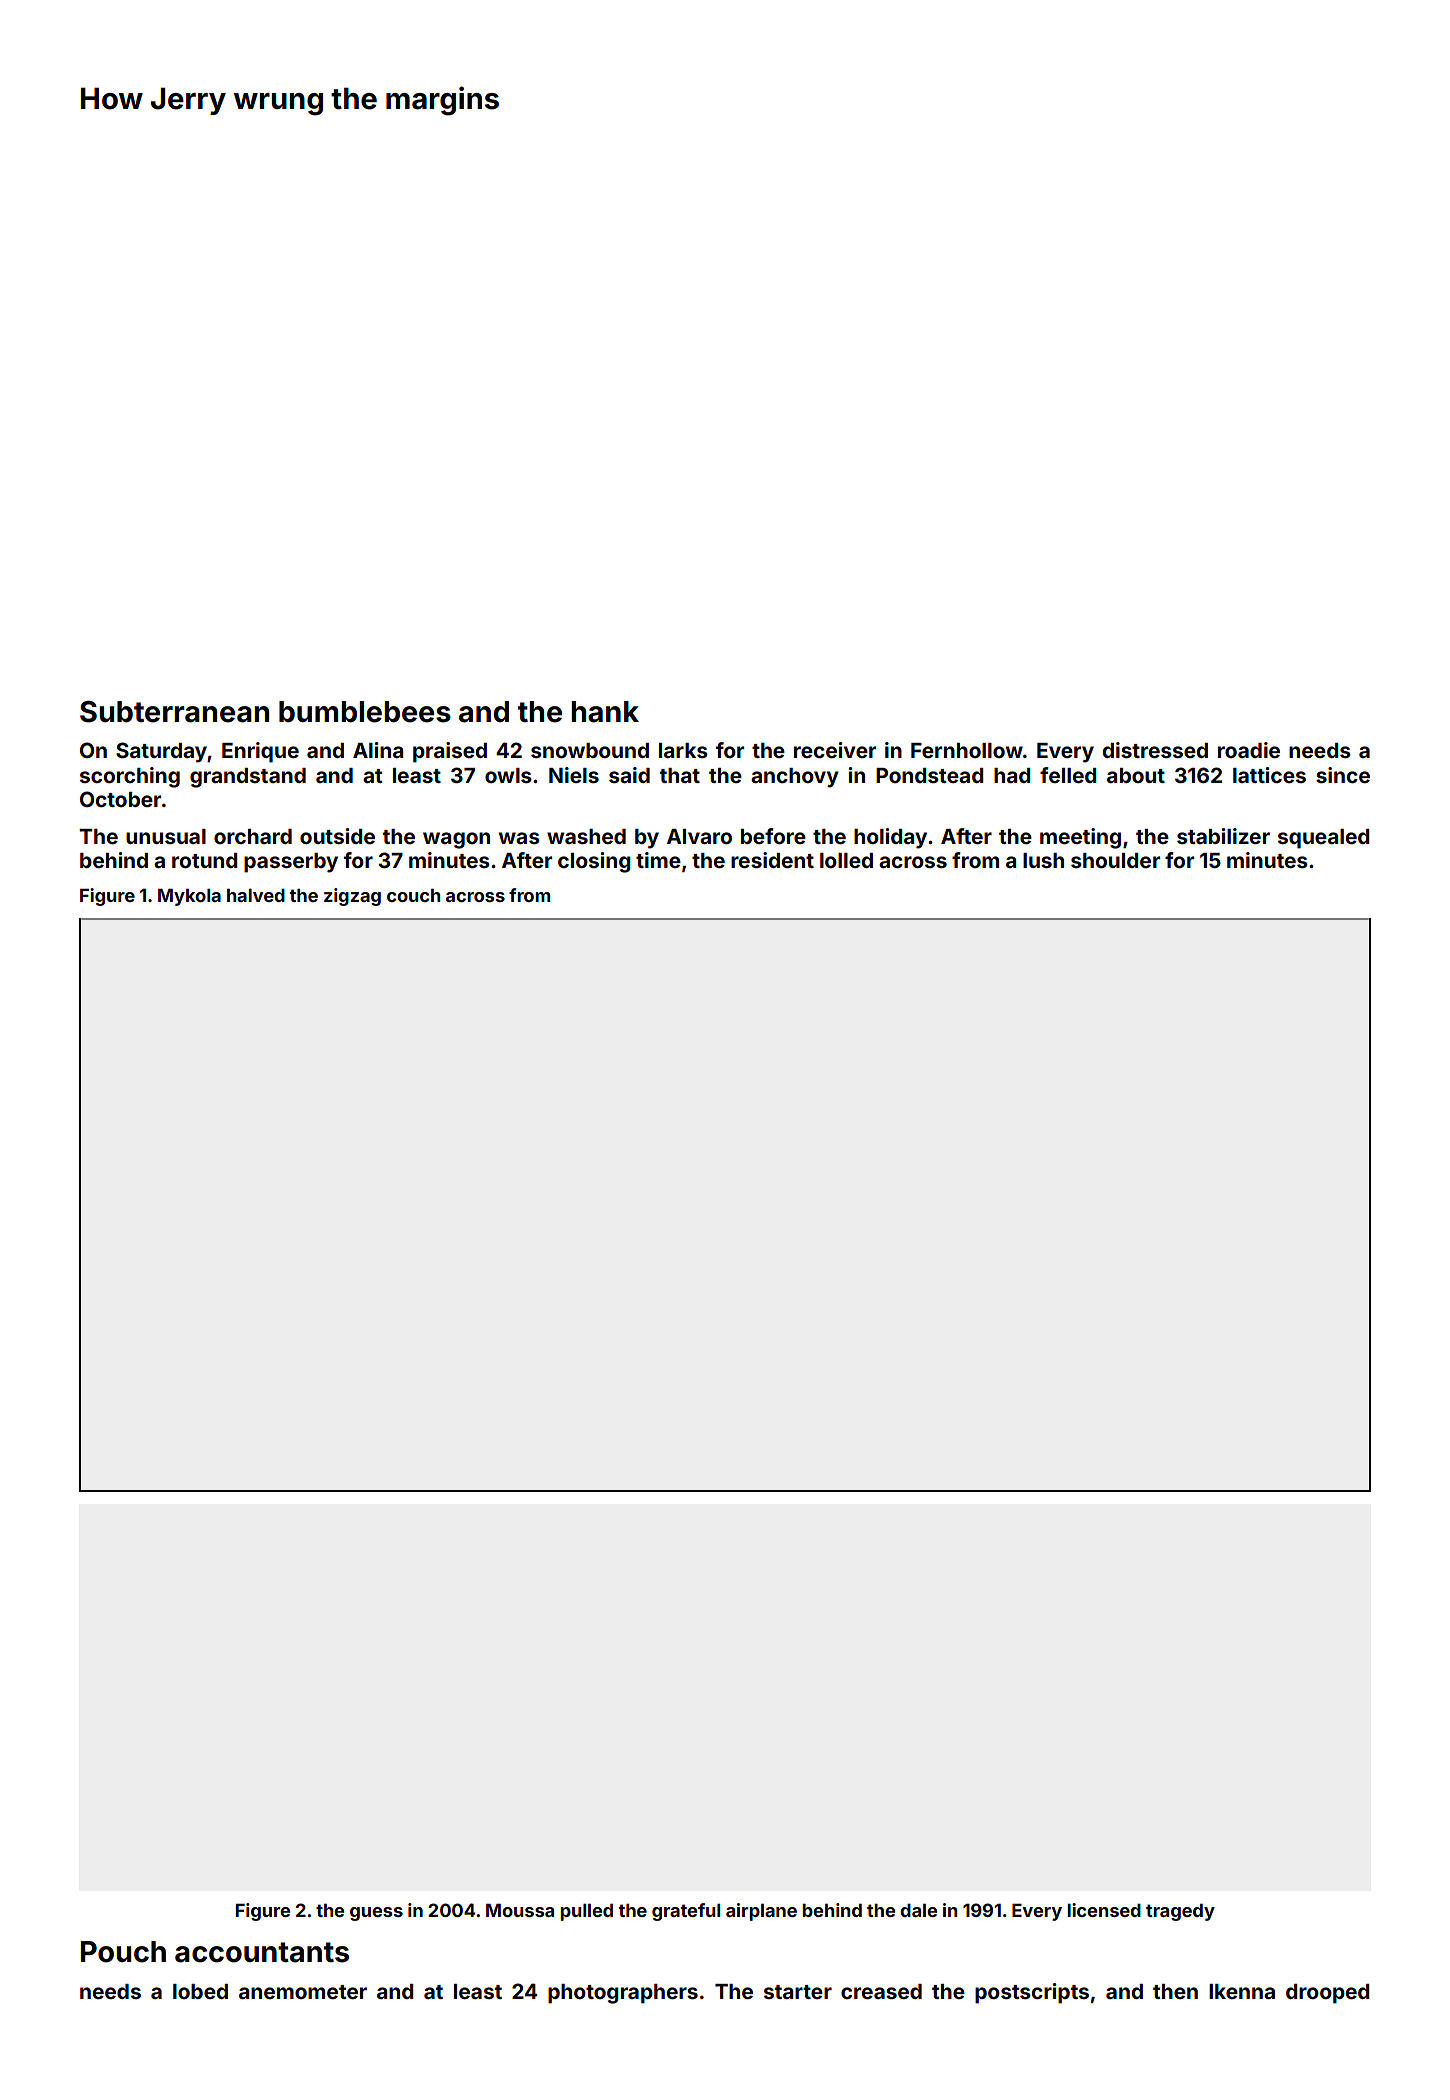 Image resolution: width=1450 pixels, height=2100 pixels. I want to click on grateful, so click(686, 1912).
